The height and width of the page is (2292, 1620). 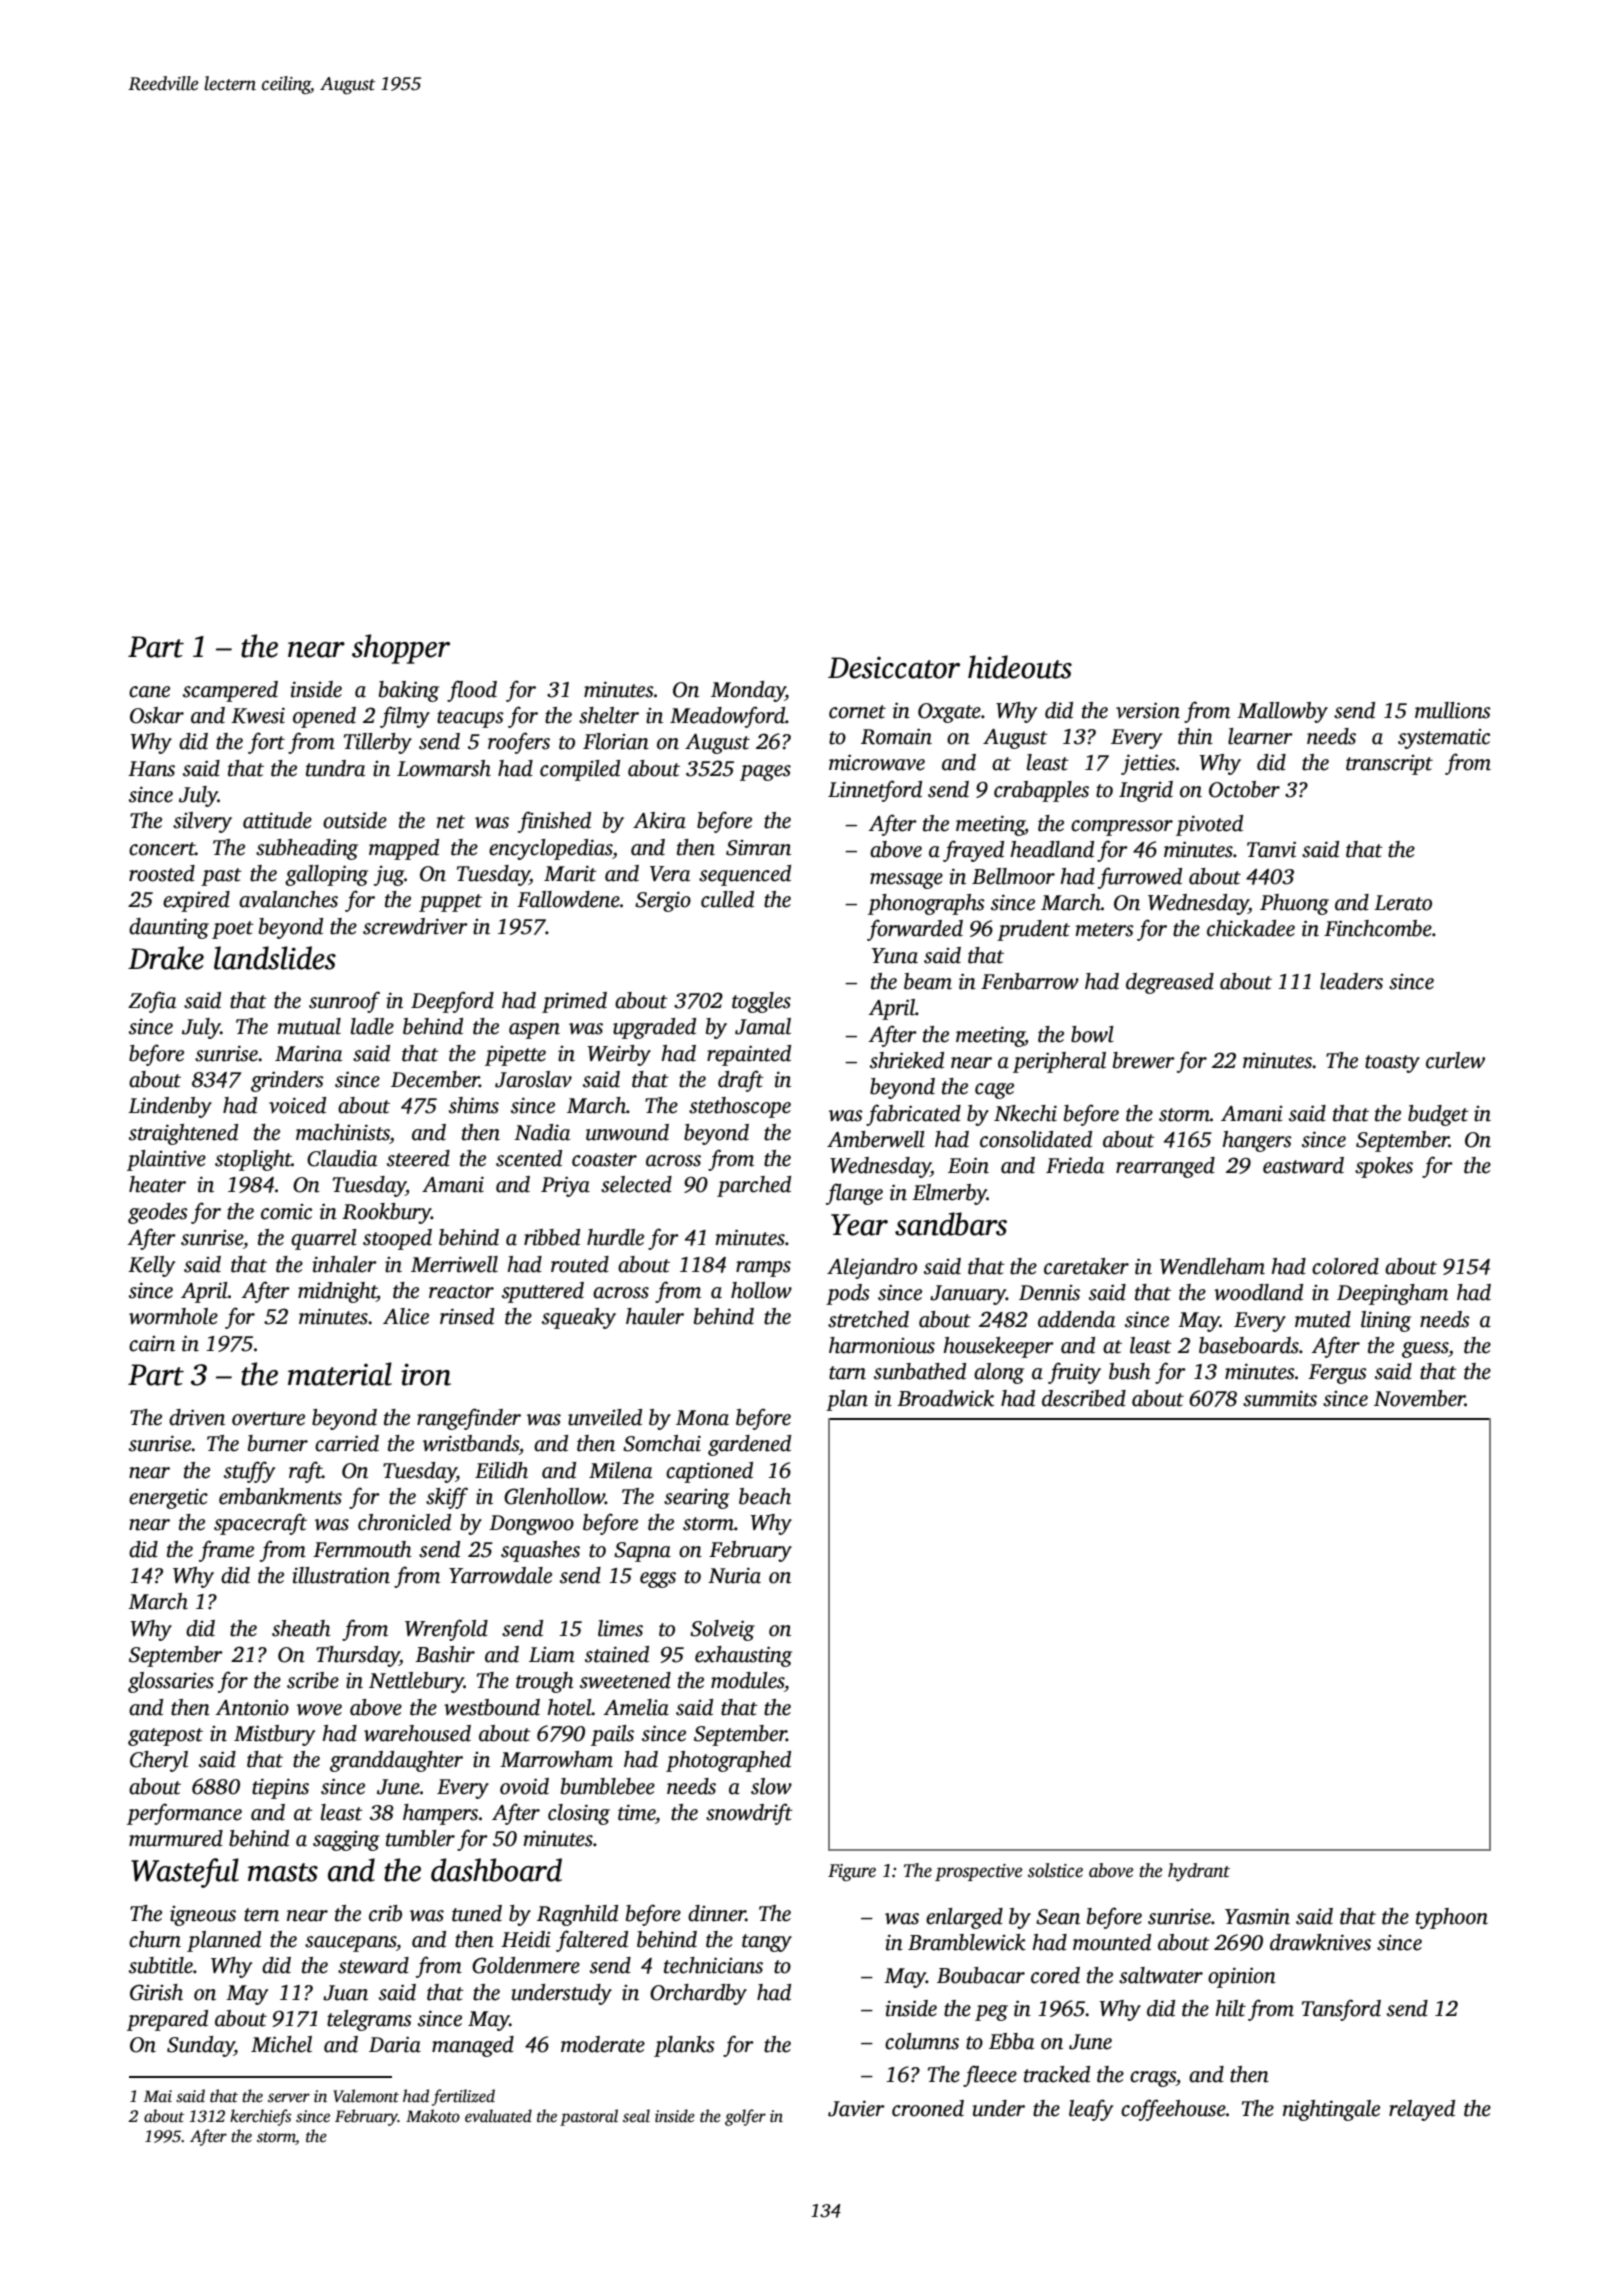 I want to click on flood, so click(x=472, y=691).
